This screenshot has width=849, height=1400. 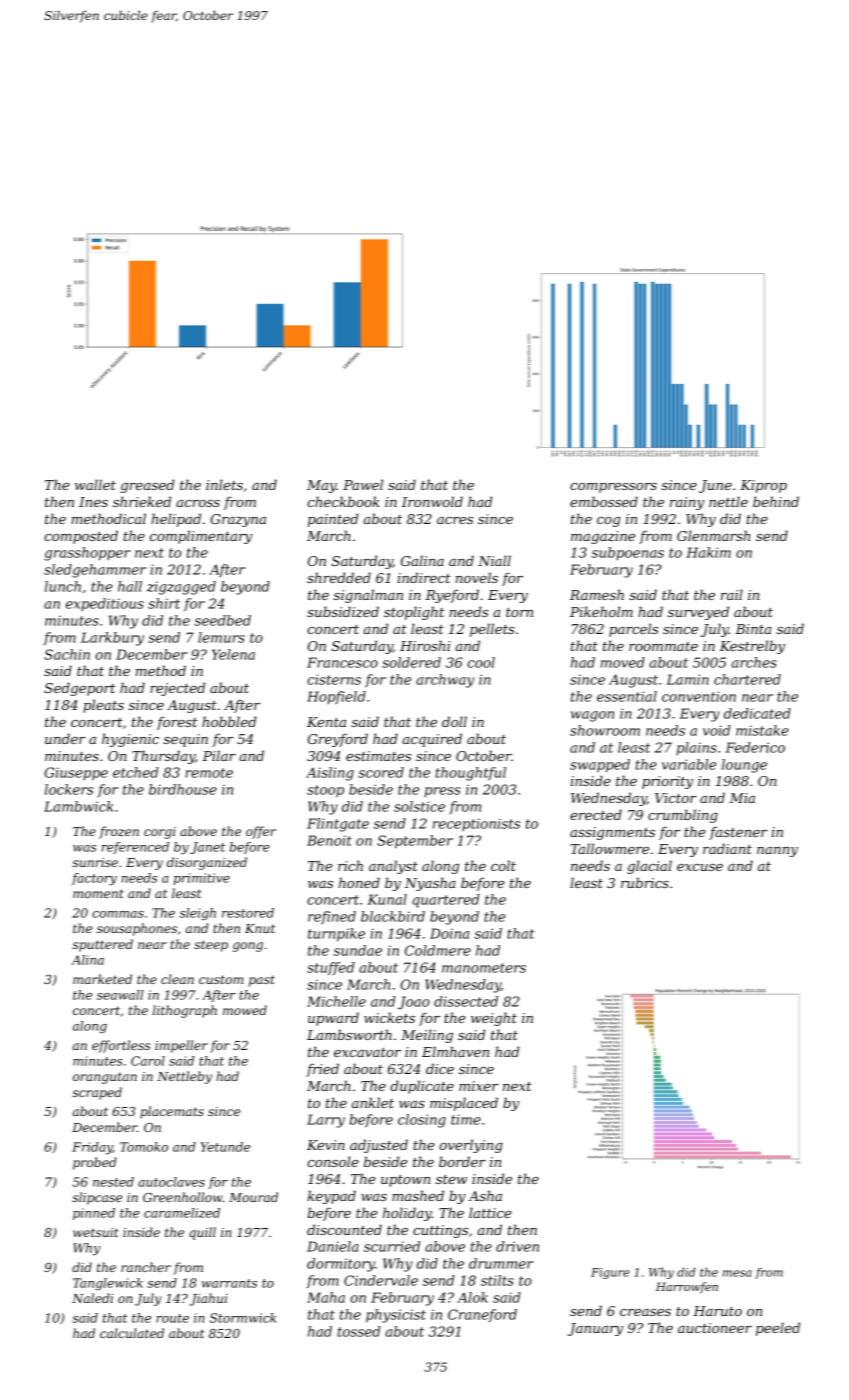 I want to click on dormitory, so click(x=341, y=1265).
